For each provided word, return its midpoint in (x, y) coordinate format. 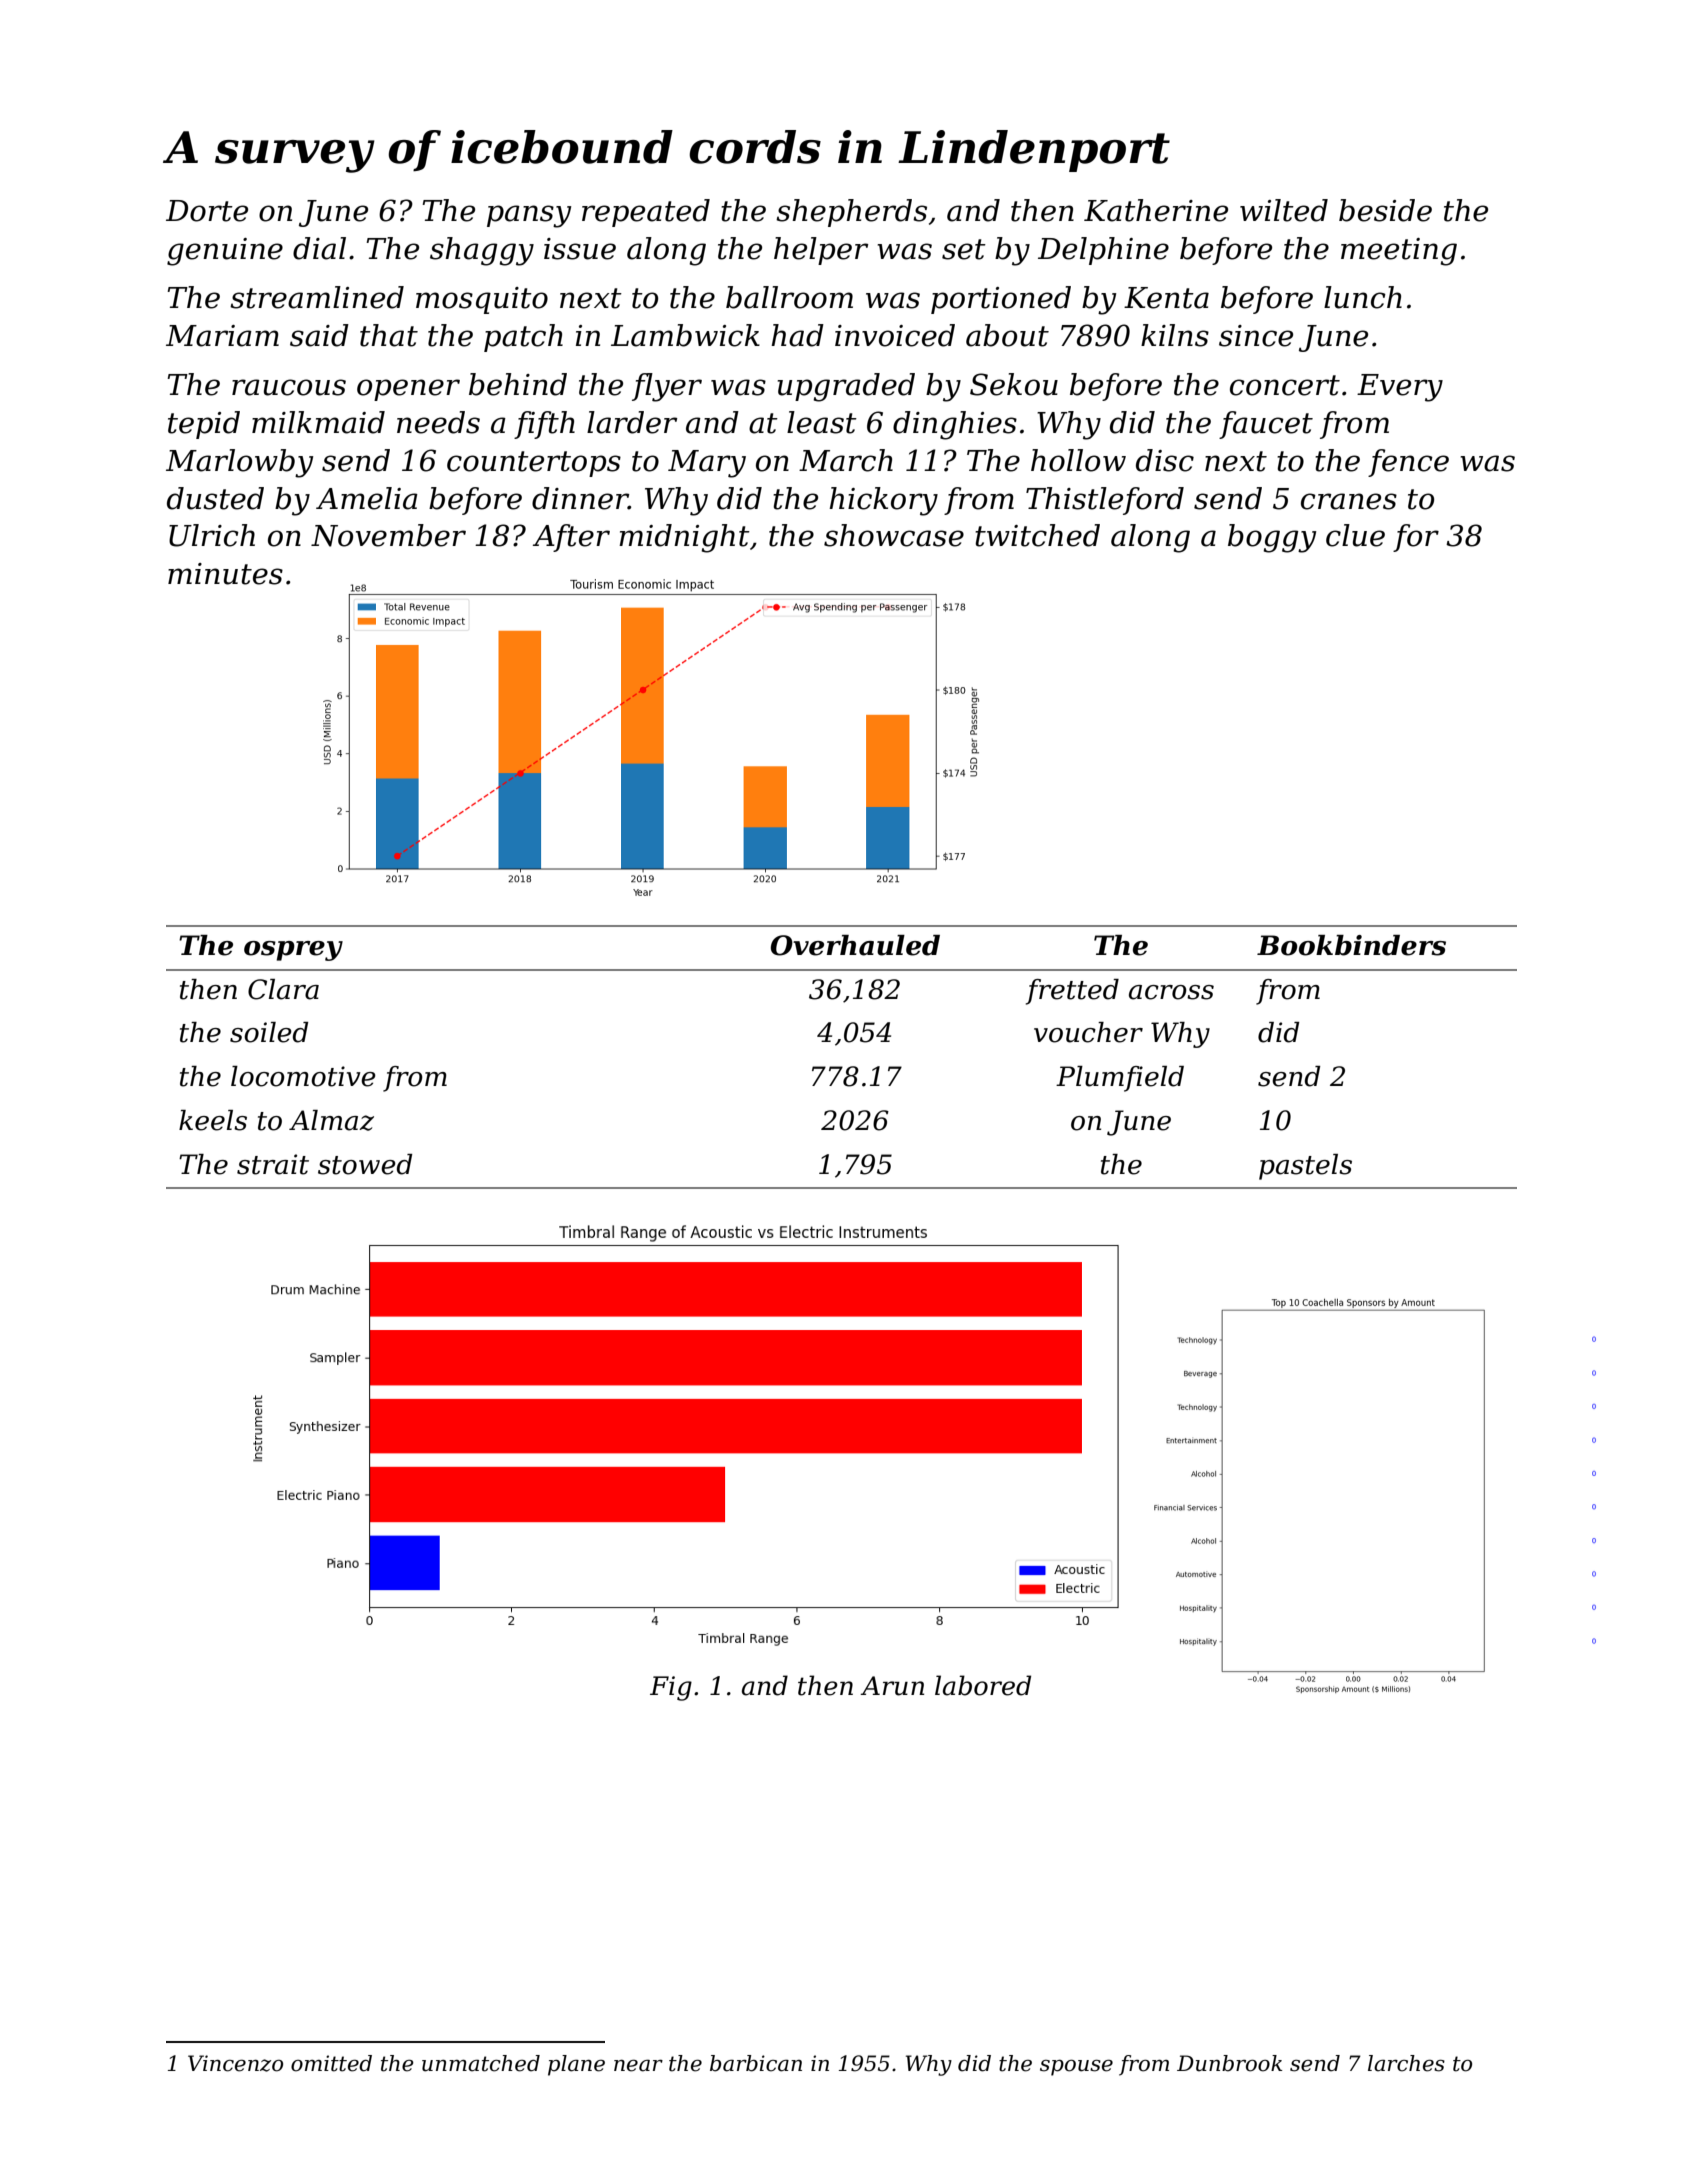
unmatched (481, 2063)
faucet (1266, 425)
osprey (293, 951)
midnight (684, 538)
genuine (225, 252)
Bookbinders (1351, 945)
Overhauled (855, 945)
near (638, 2065)
